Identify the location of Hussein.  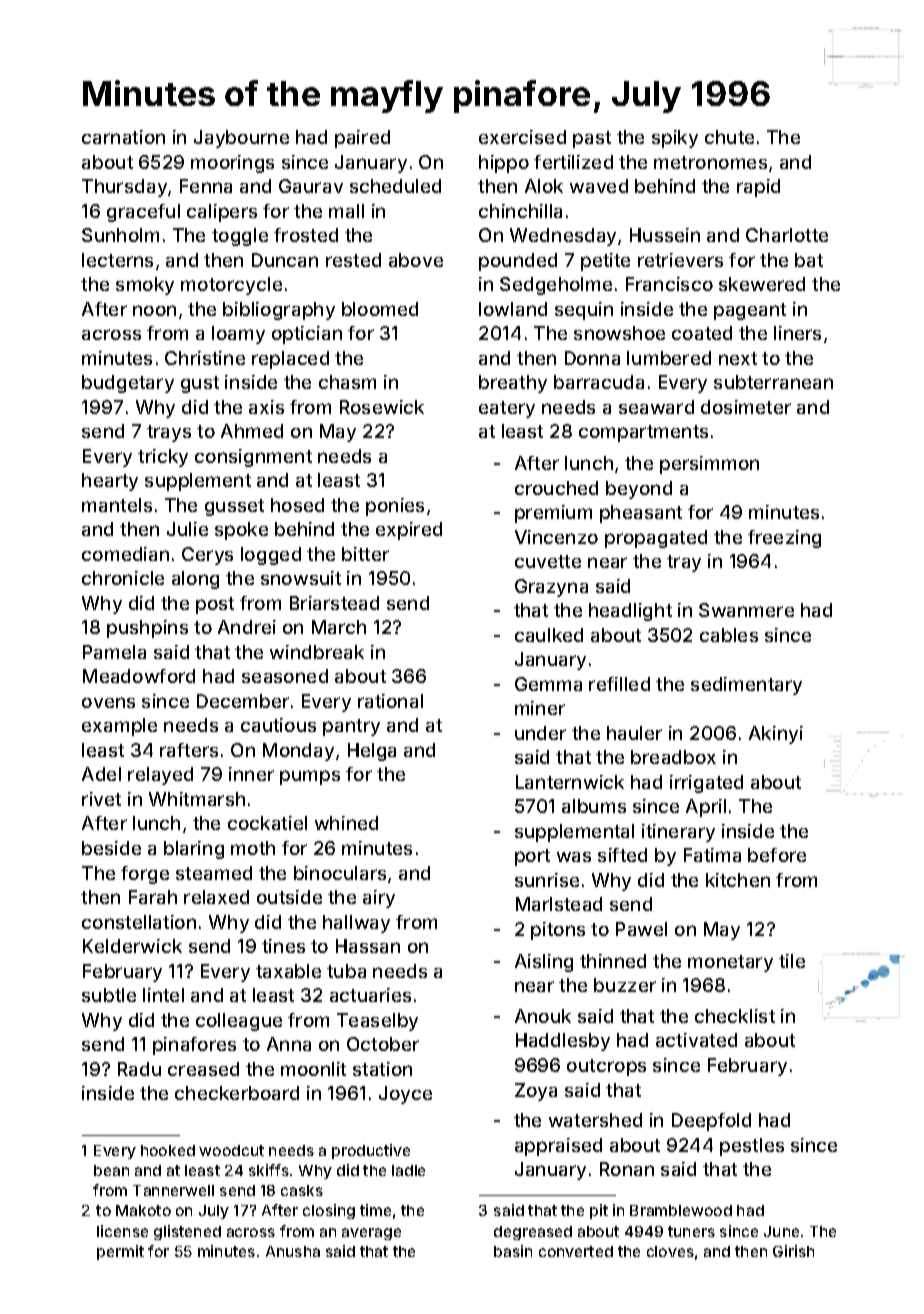
(665, 235).
